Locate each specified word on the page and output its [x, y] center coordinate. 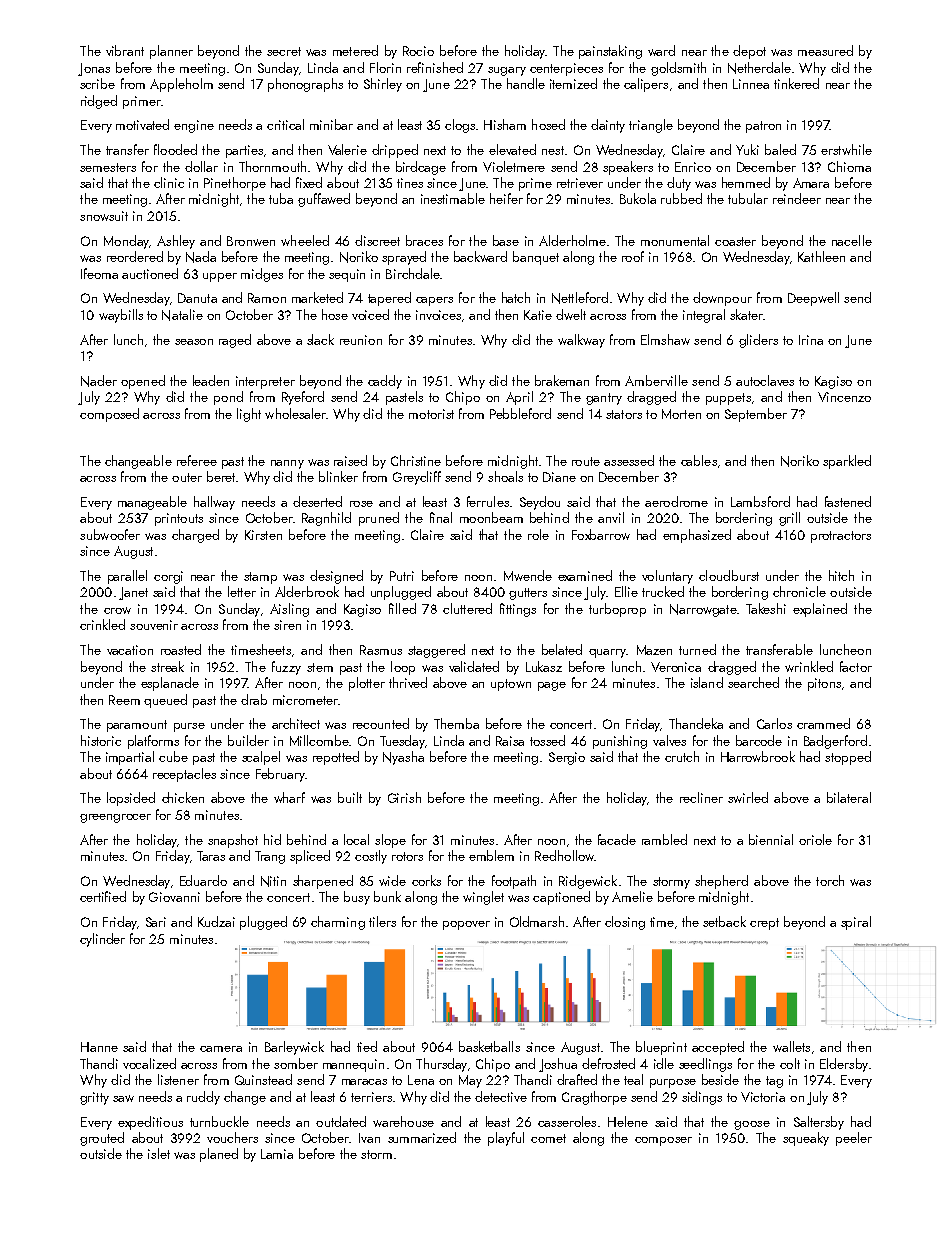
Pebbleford [520, 413]
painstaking [610, 52]
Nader [99, 381]
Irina [811, 340]
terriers [371, 1097]
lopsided [131, 799]
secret [284, 51]
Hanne [99, 1047]
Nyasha [403, 758]
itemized [573, 83]
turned [697, 649]
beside [720, 1079]
